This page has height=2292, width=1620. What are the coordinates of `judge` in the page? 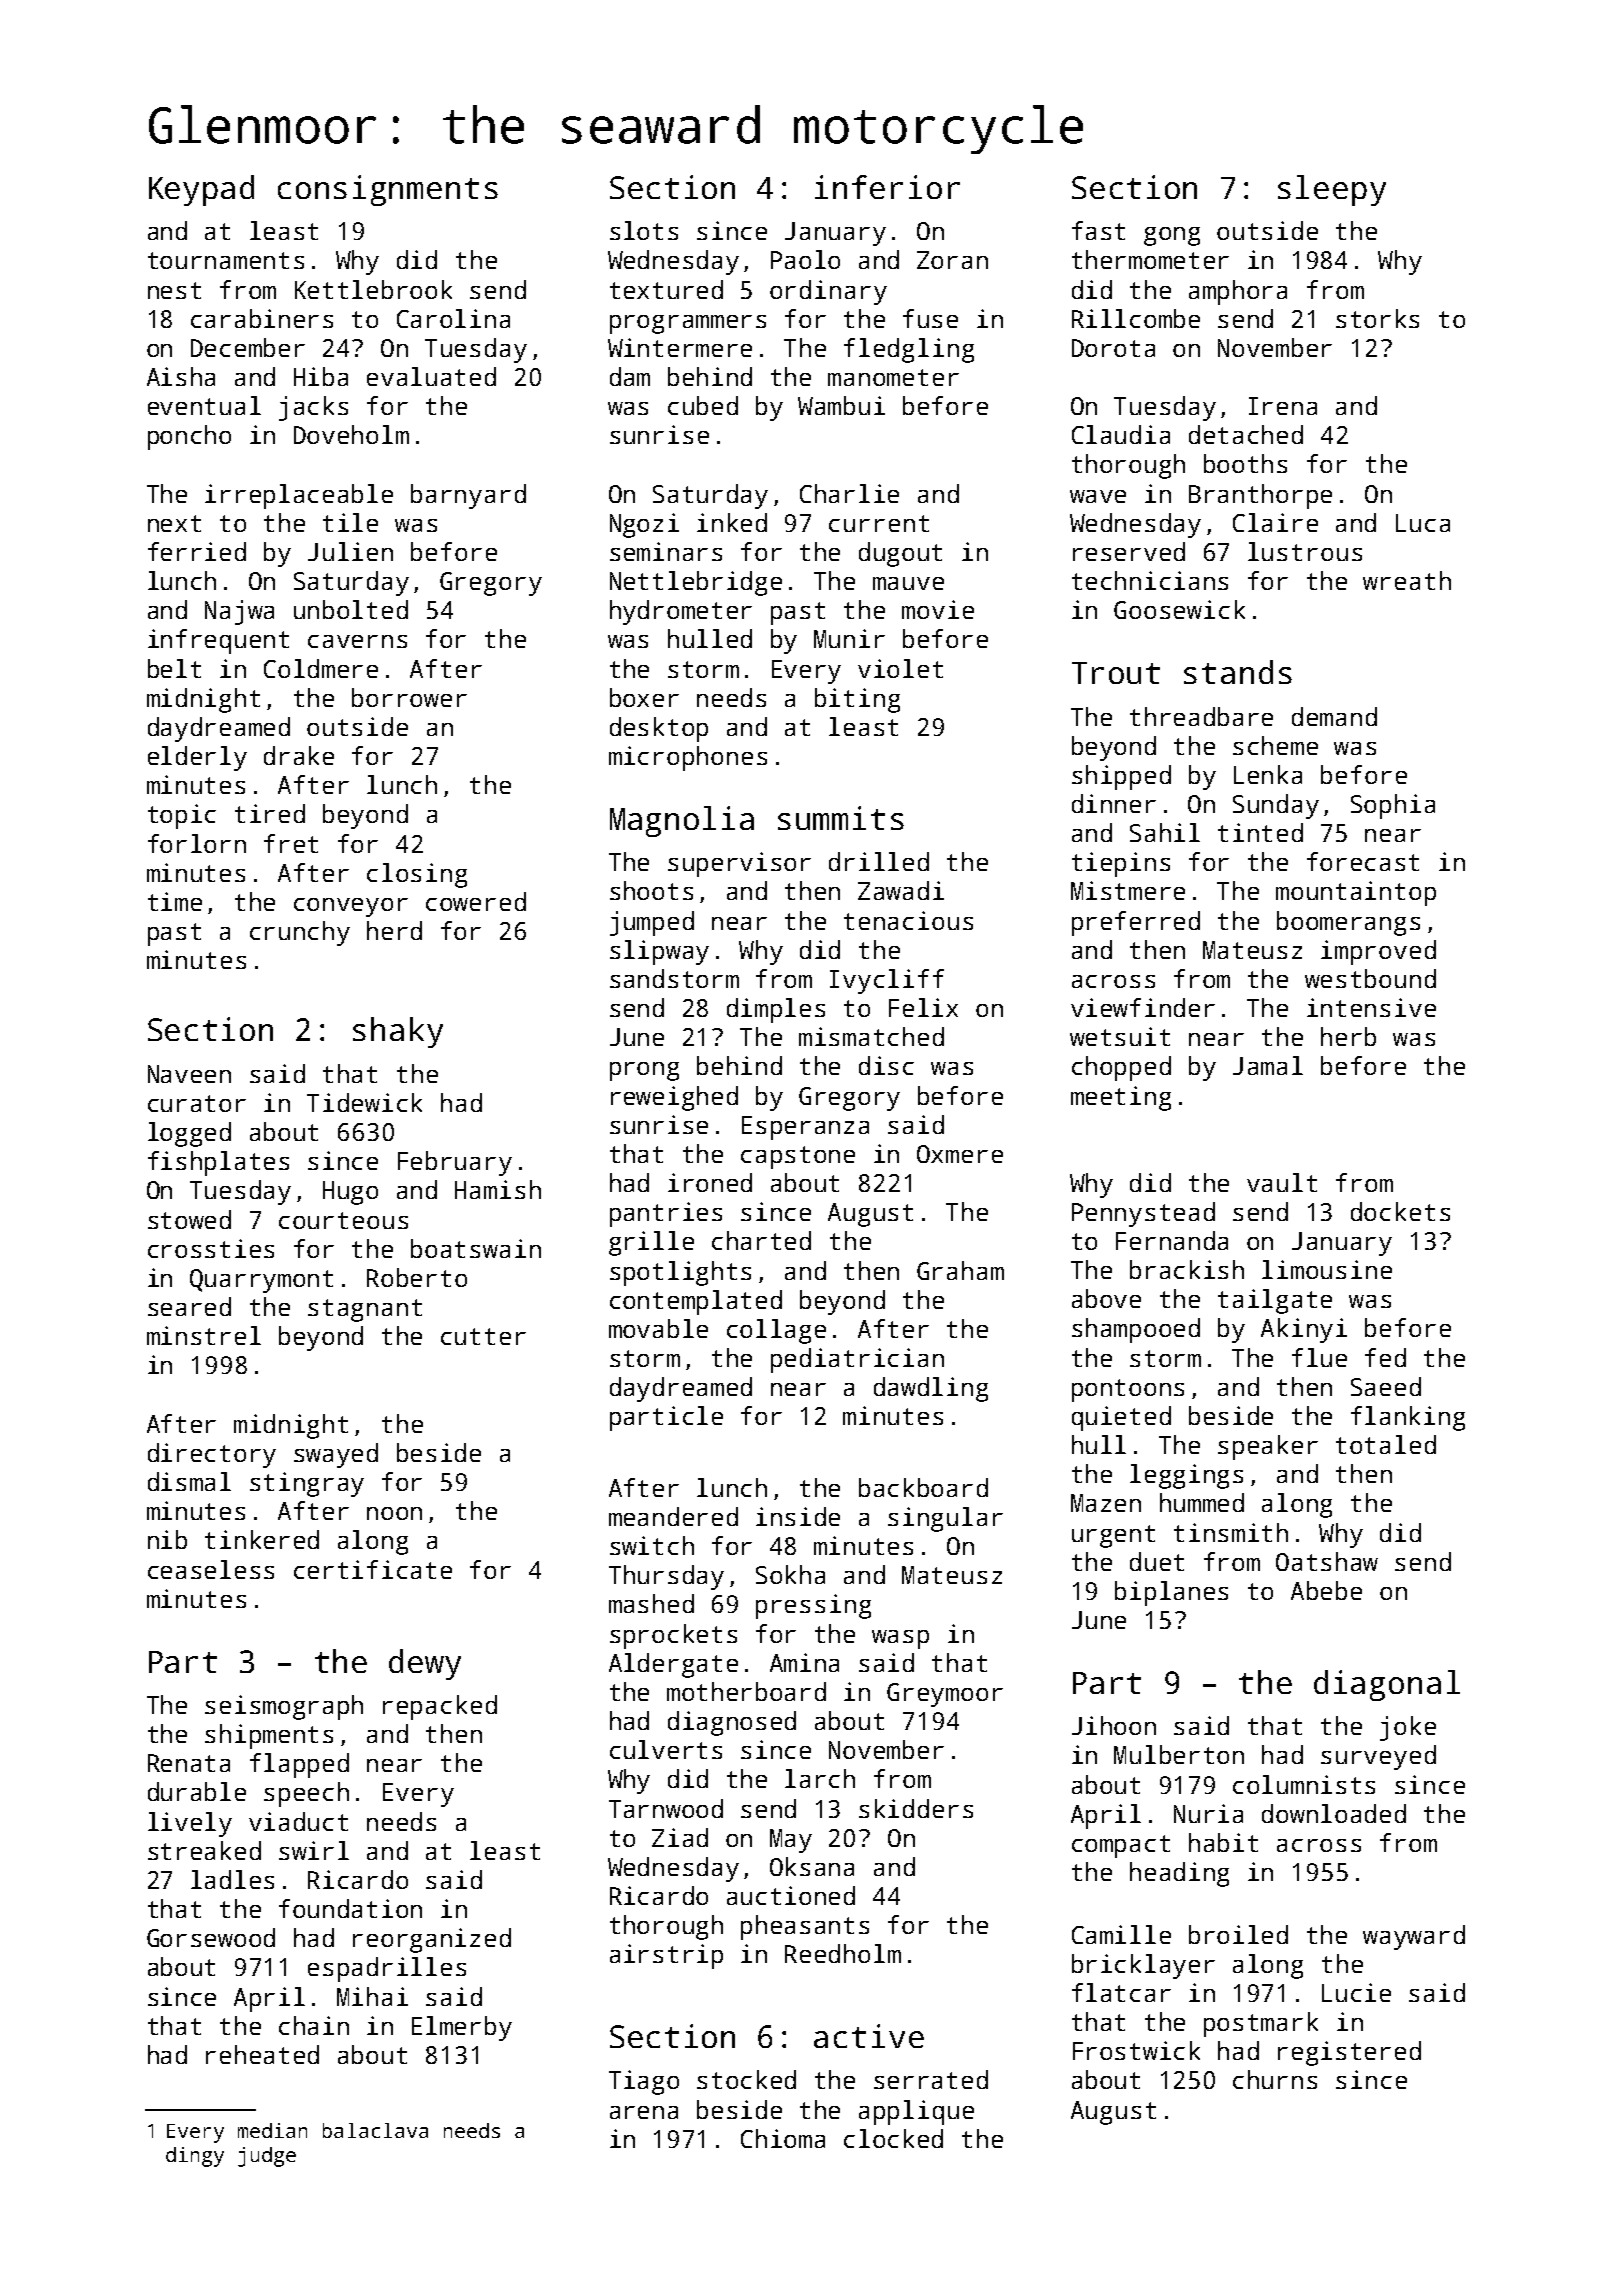 It's located at (267, 2157).
